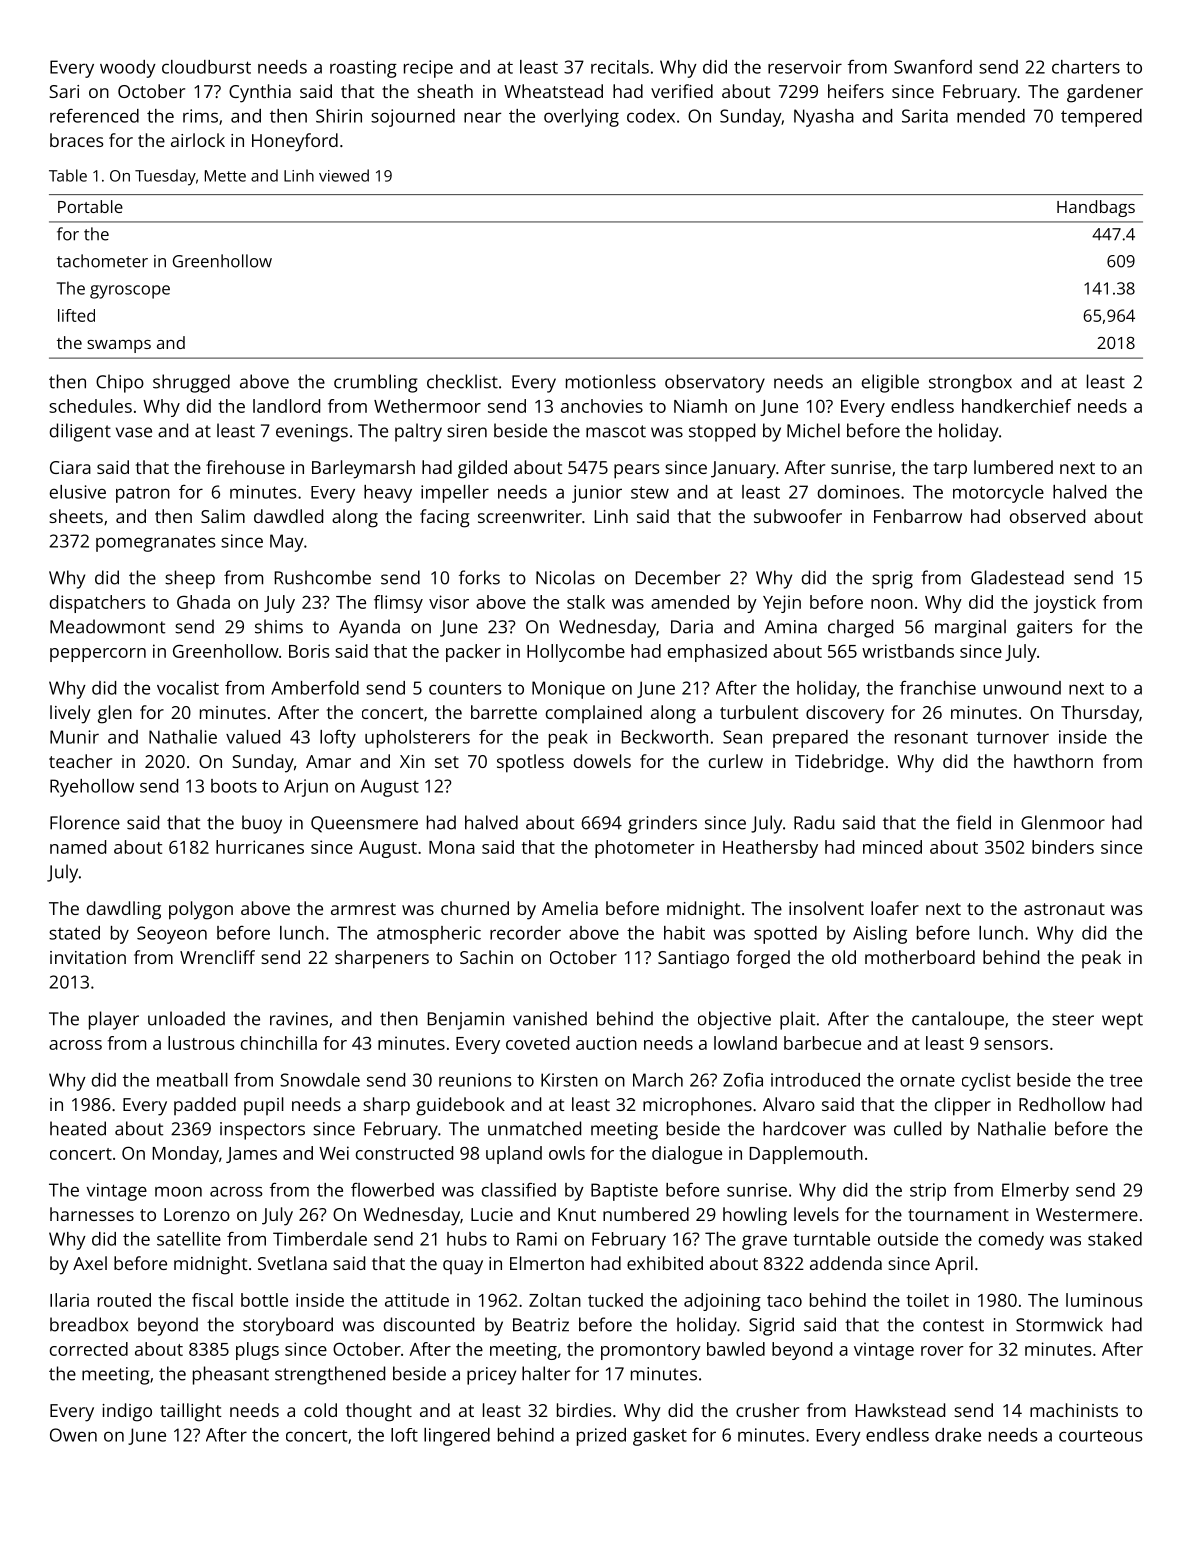 This page has width=1192, height=1542. I want to click on Beatriz, so click(541, 1325).
